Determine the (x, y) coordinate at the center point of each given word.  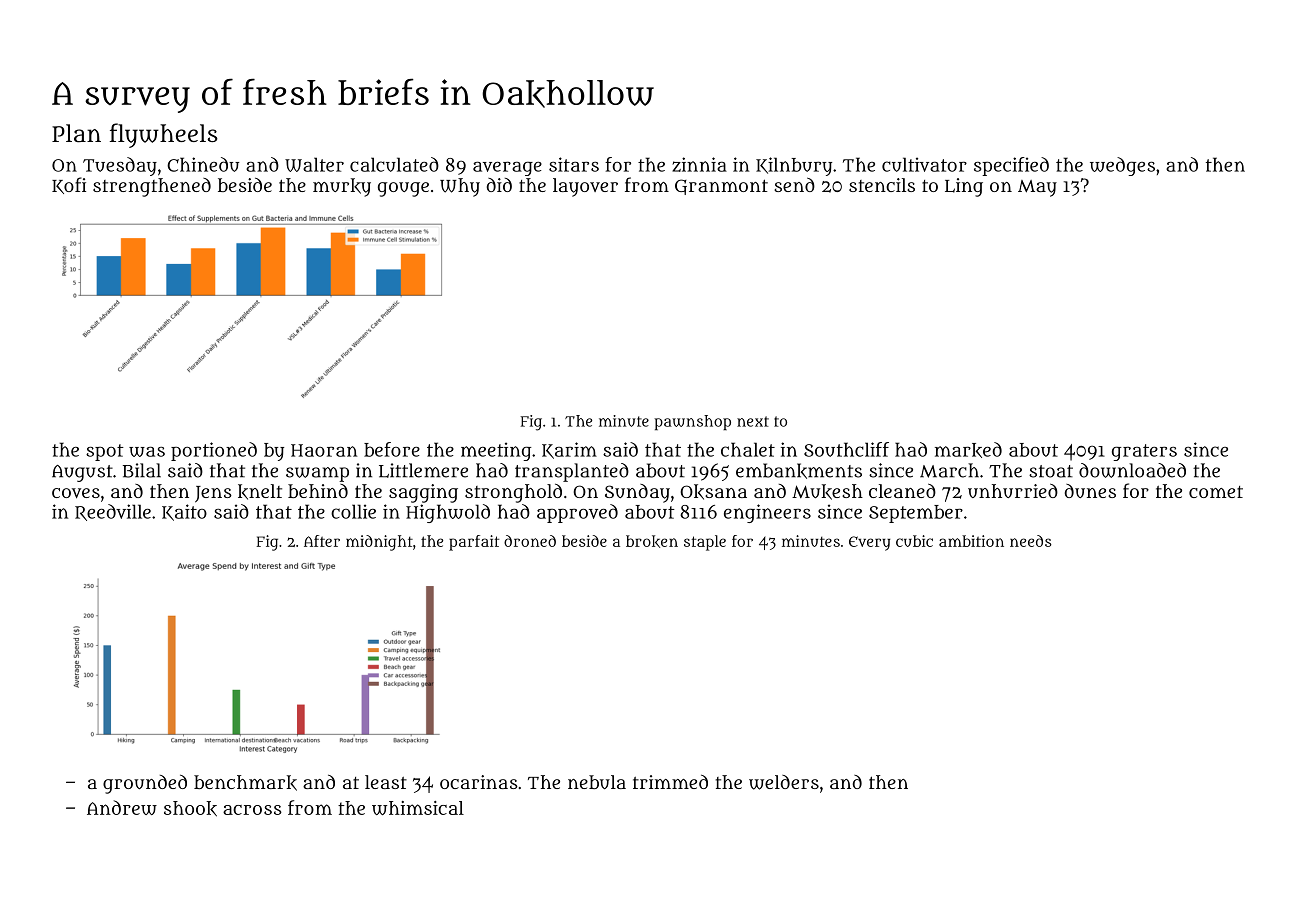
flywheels (164, 135)
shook (190, 809)
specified (1011, 166)
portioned (214, 451)
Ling (964, 187)
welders (784, 782)
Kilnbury (794, 166)
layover (585, 187)
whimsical (418, 808)
